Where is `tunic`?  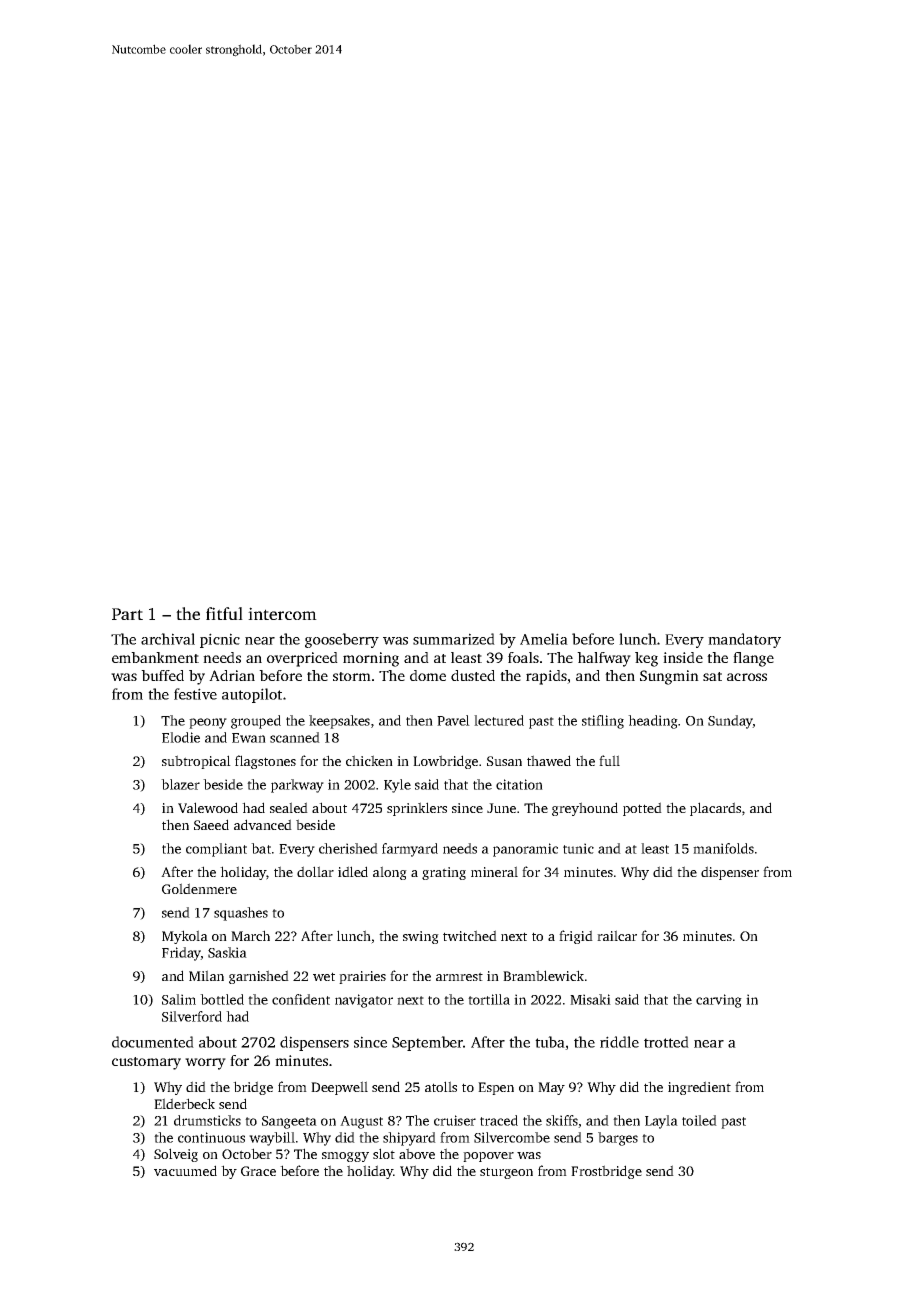 tunic is located at coordinates (578, 848).
